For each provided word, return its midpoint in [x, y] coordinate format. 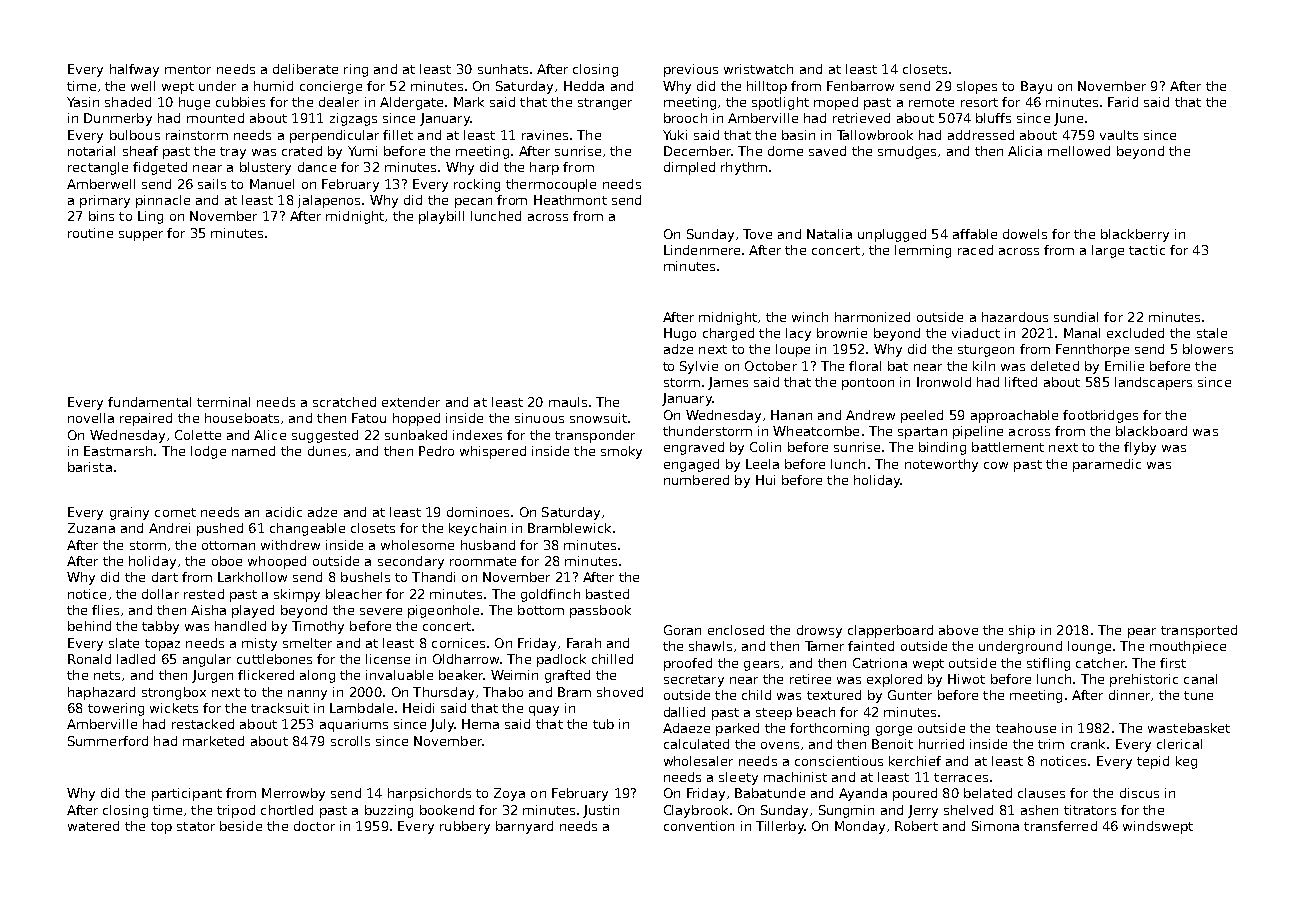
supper [141, 236]
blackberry [1135, 235]
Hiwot [966, 679]
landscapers [1153, 383]
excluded [1135, 333]
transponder [595, 436]
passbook [600, 611]
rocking [477, 185]
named [253, 451]
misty [259, 644]
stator [196, 826]
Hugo [680, 334]
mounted [215, 118]
